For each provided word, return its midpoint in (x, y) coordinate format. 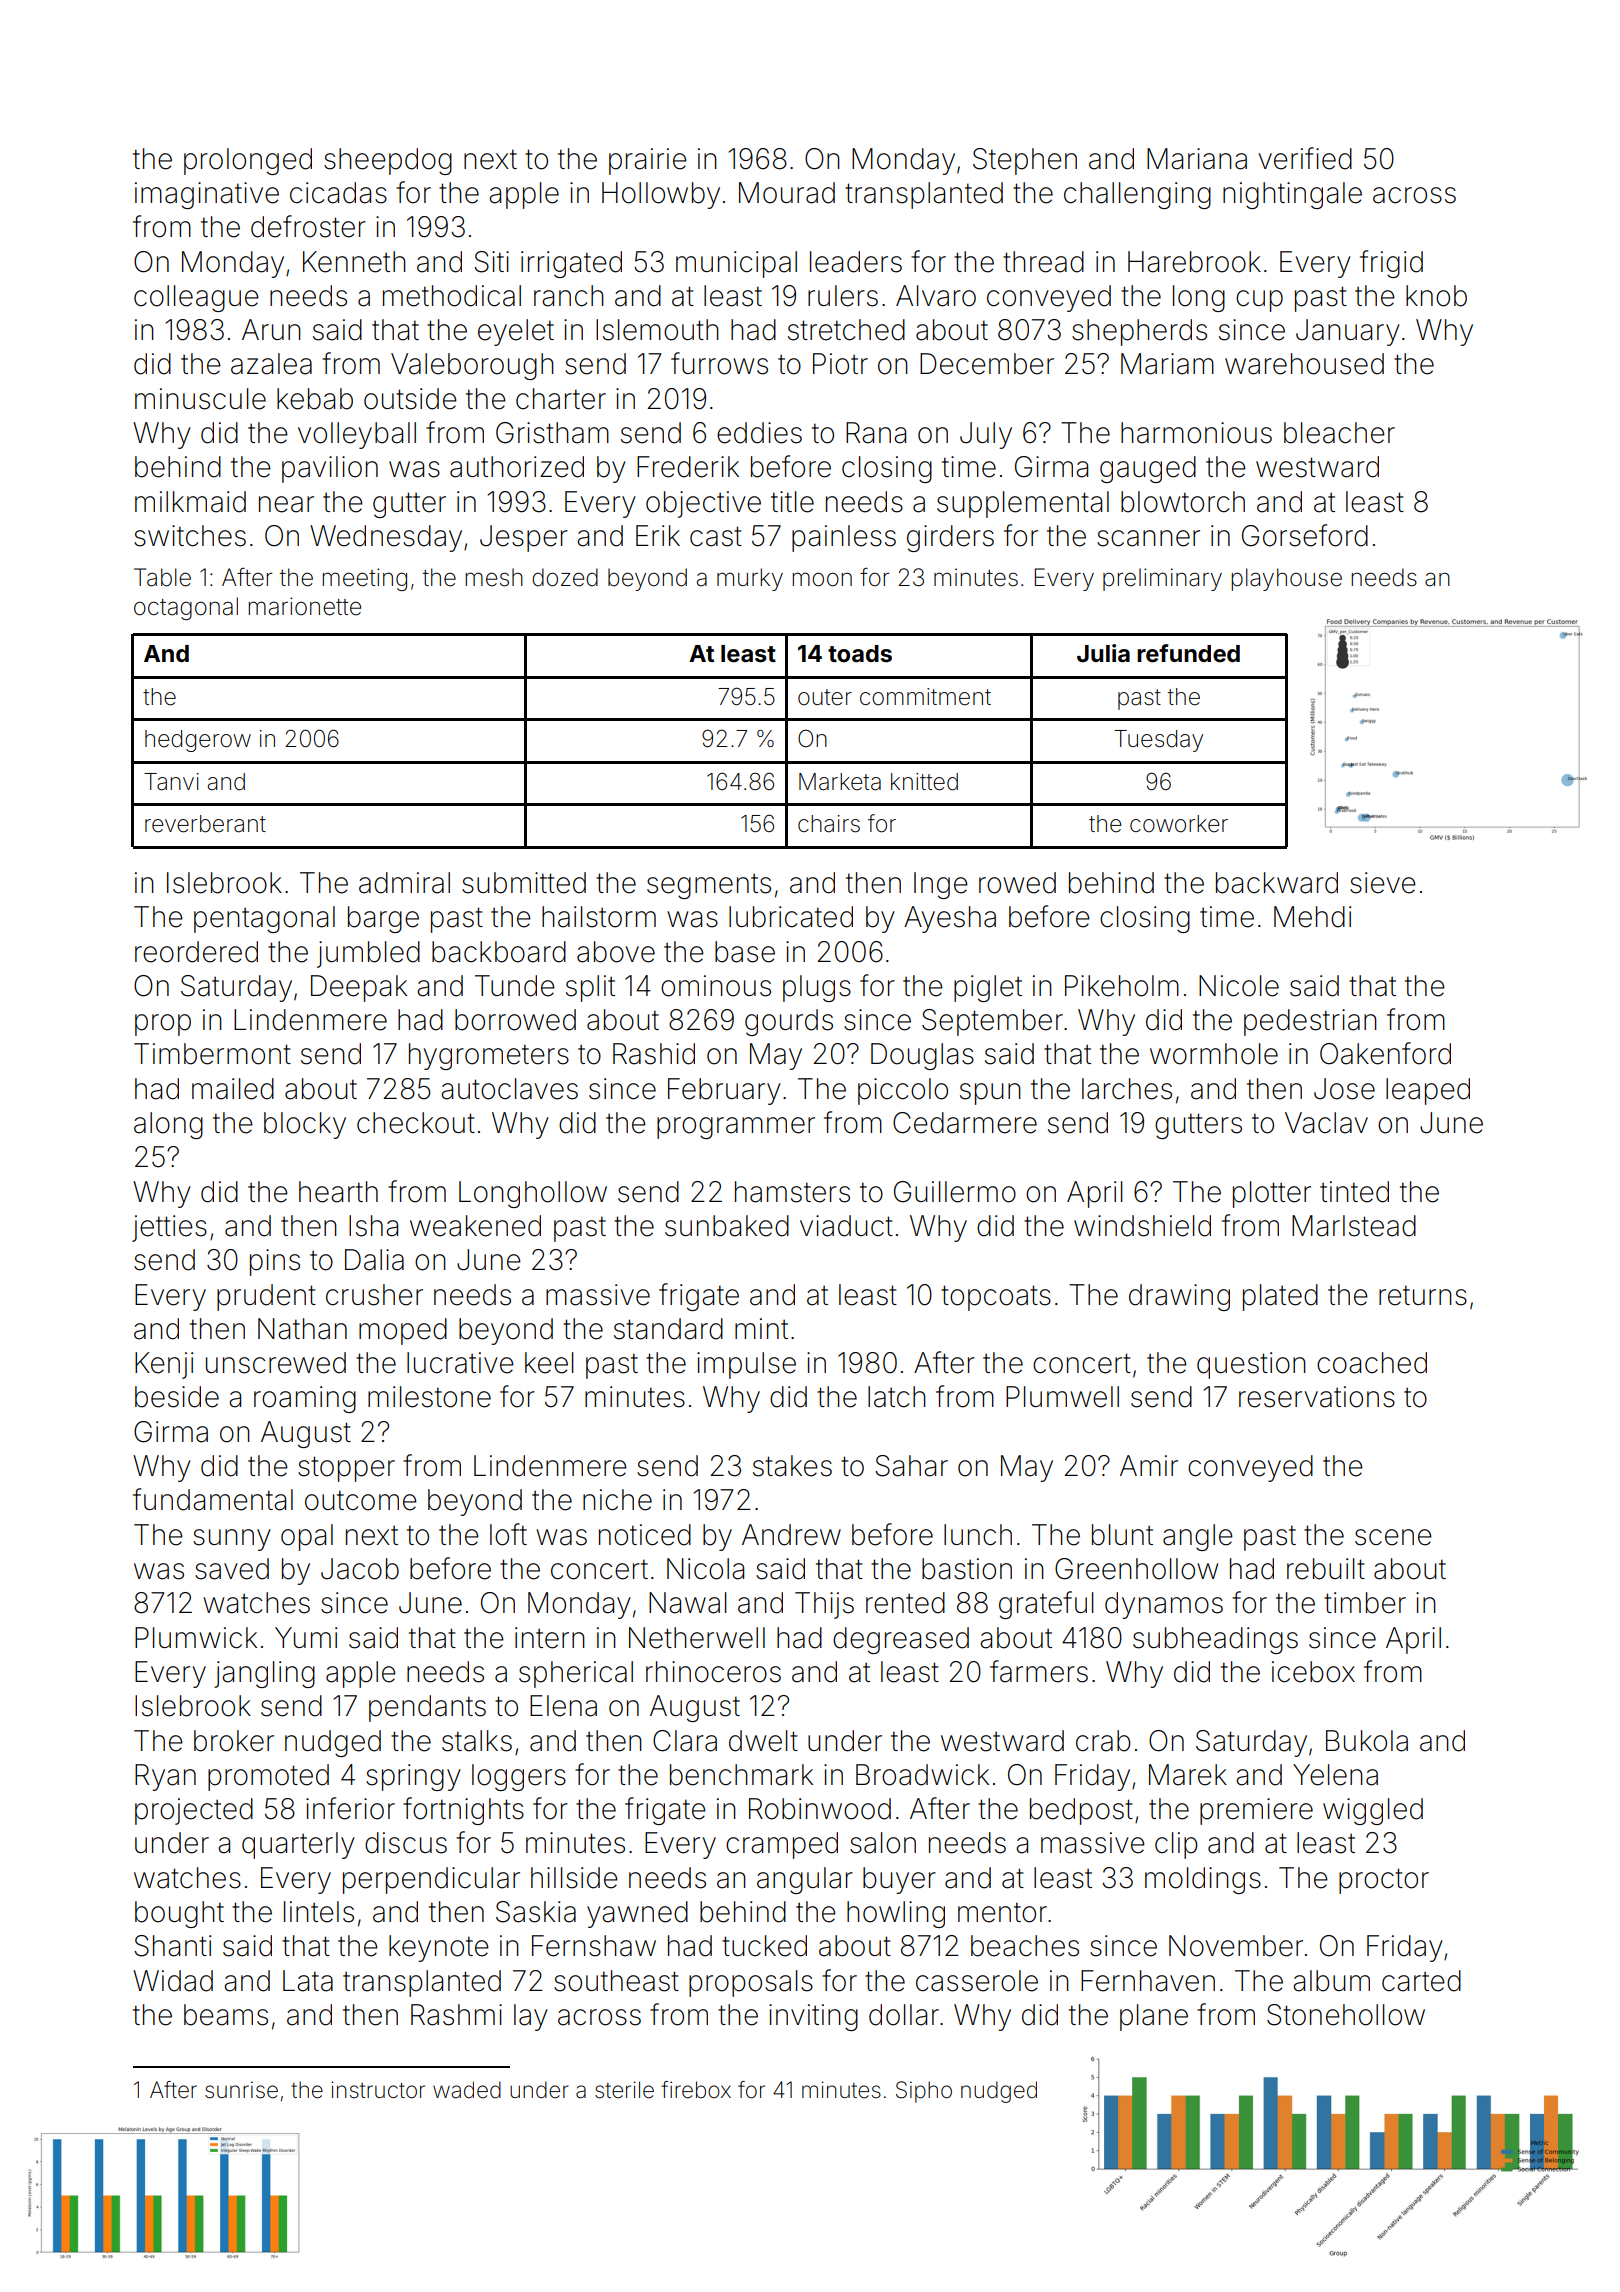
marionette (304, 606)
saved (232, 1569)
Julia (1103, 653)
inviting (813, 2017)
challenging (1137, 195)
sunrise (241, 2090)
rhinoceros (713, 1672)
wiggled (1373, 1811)
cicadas (338, 193)
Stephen (1025, 161)
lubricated (791, 917)
